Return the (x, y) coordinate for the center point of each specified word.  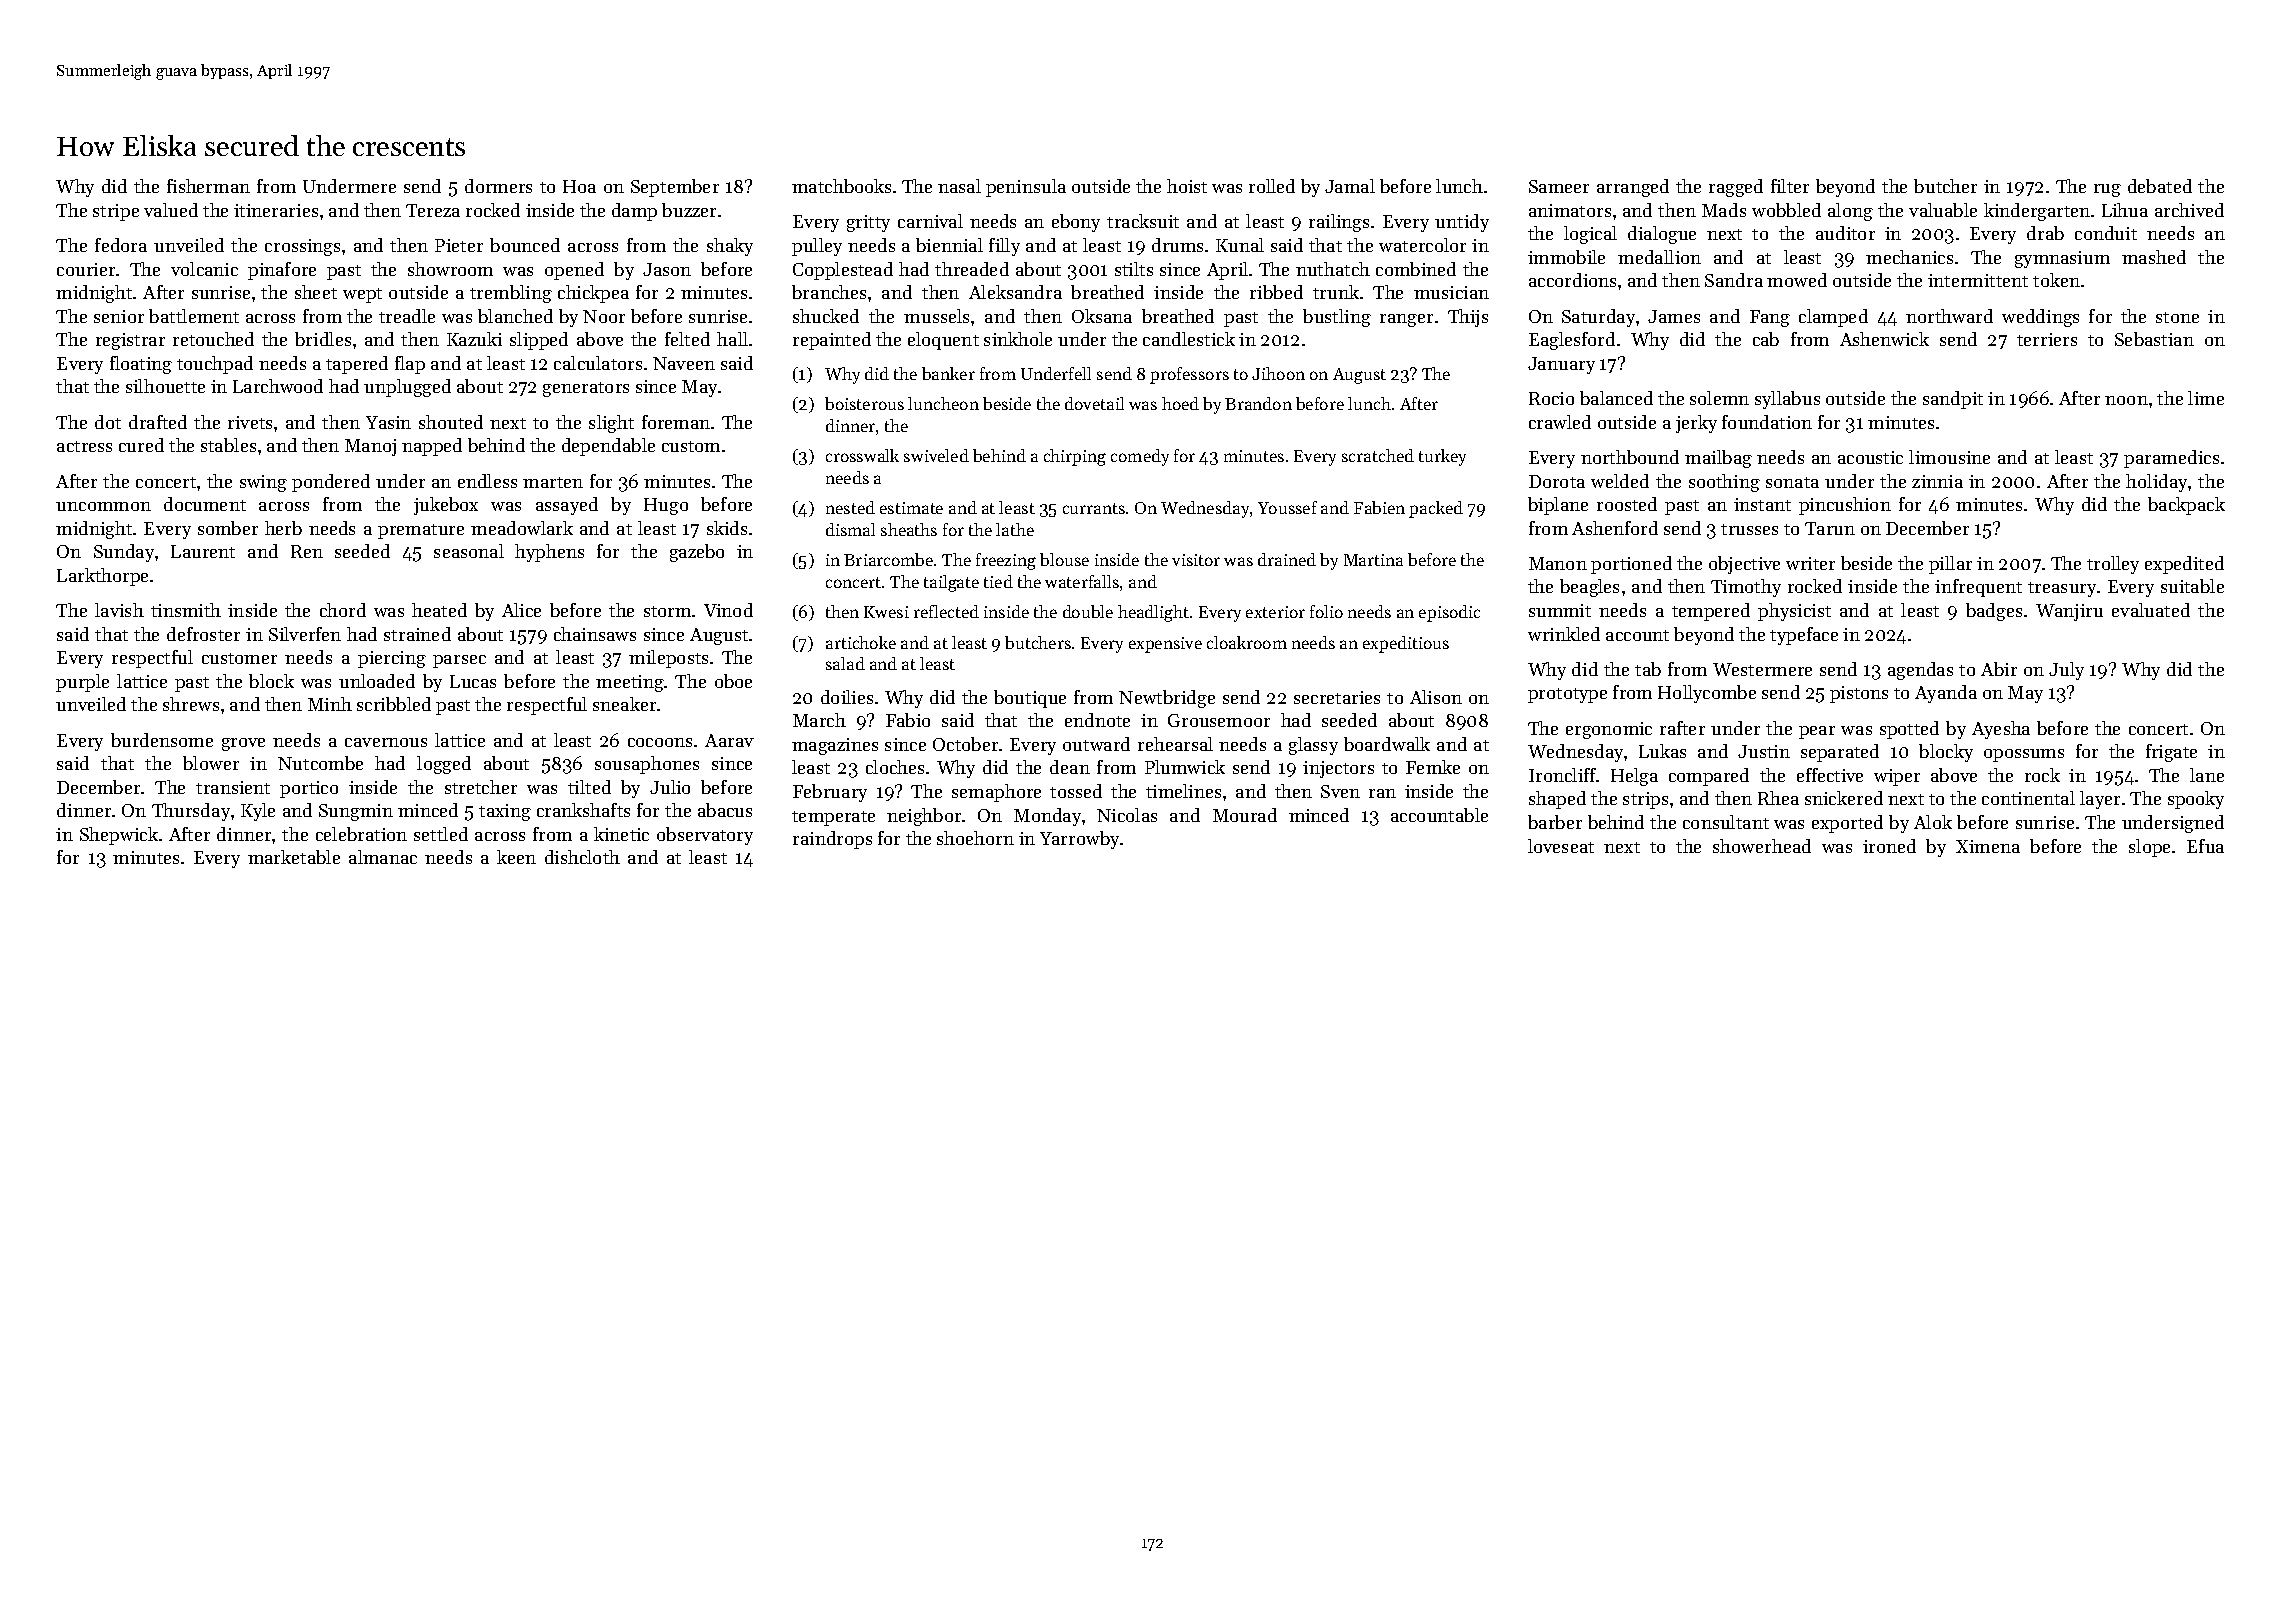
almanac (383, 857)
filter (1790, 186)
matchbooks (841, 186)
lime (2206, 398)
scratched (1378, 455)
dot (108, 422)
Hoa (579, 186)
